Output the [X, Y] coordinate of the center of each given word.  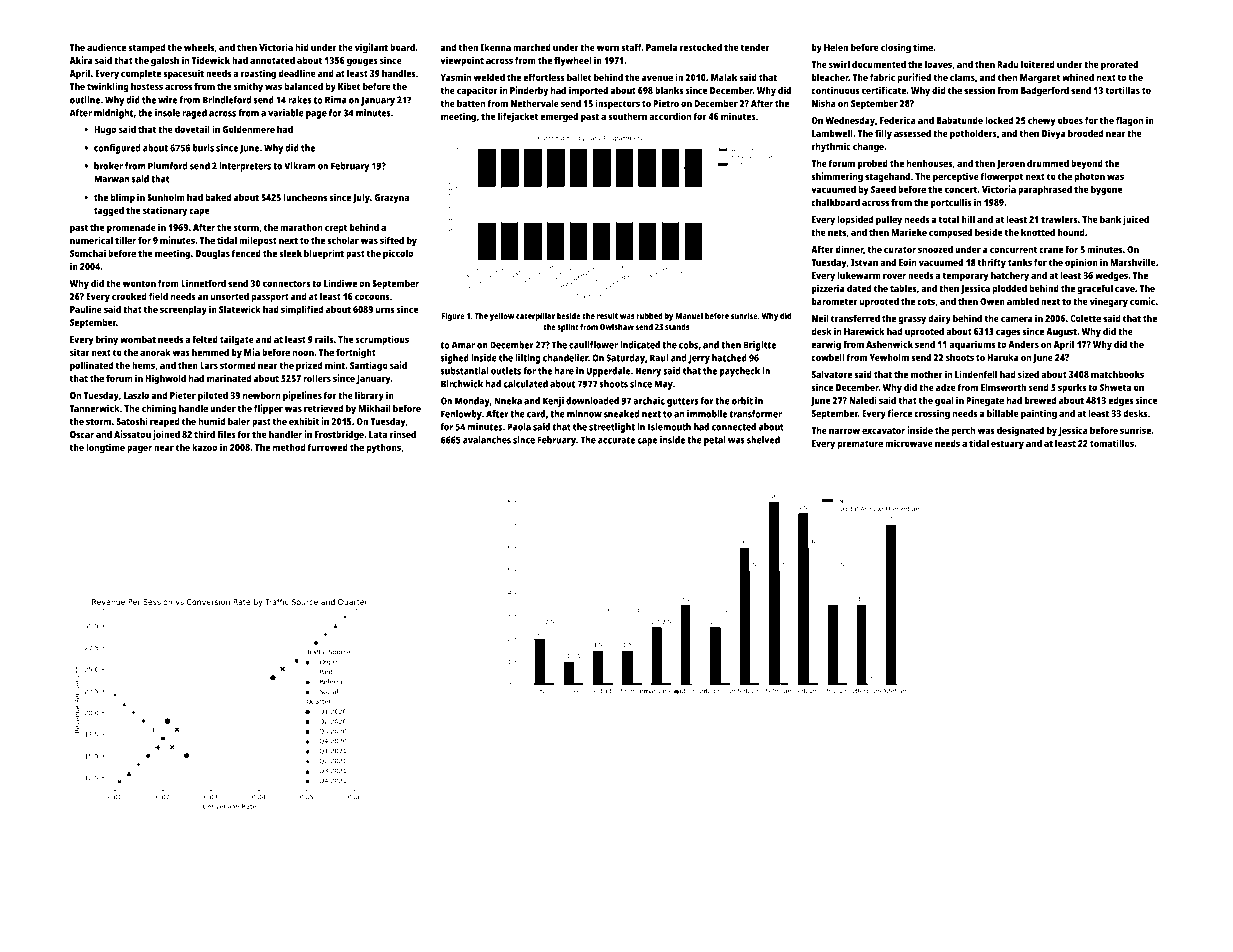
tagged [109, 211]
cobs [688, 345]
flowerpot [1002, 177]
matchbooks [1117, 374]
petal [715, 441]
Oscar [82, 434]
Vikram [300, 166]
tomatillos [1112, 443]
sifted [392, 240]
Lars [209, 365]
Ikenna [496, 47]
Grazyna [391, 199]
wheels [199, 47]
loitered [1038, 64]
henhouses [929, 163]
